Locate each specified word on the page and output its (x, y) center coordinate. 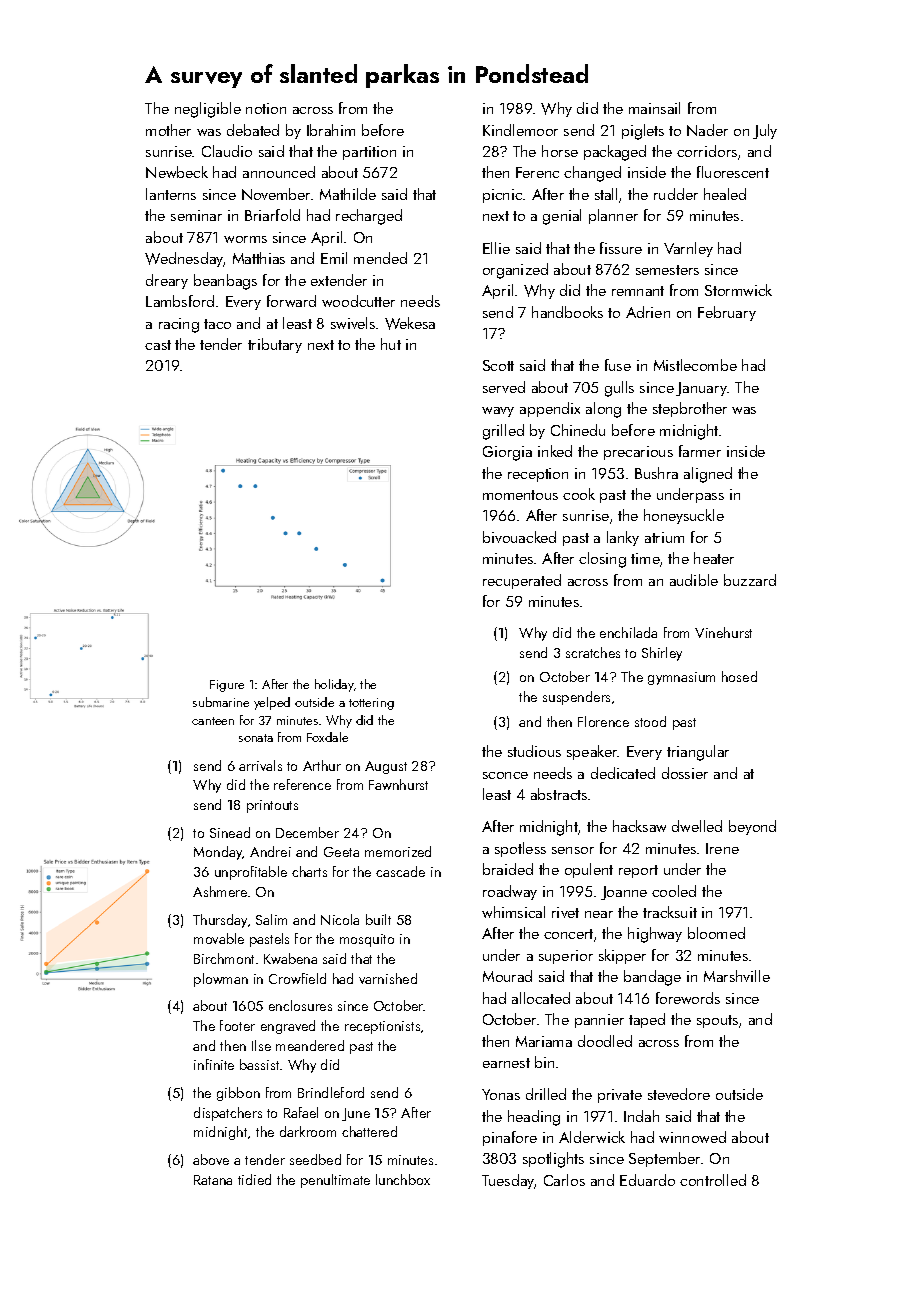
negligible (208, 110)
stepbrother (690, 409)
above (211, 1159)
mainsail (654, 108)
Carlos (564, 1180)
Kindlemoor (520, 130)
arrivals (260, 765)
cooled (674, 891)
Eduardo (647, 1180)
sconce (505, 775)
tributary (275, 345)
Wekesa (410, 323)
